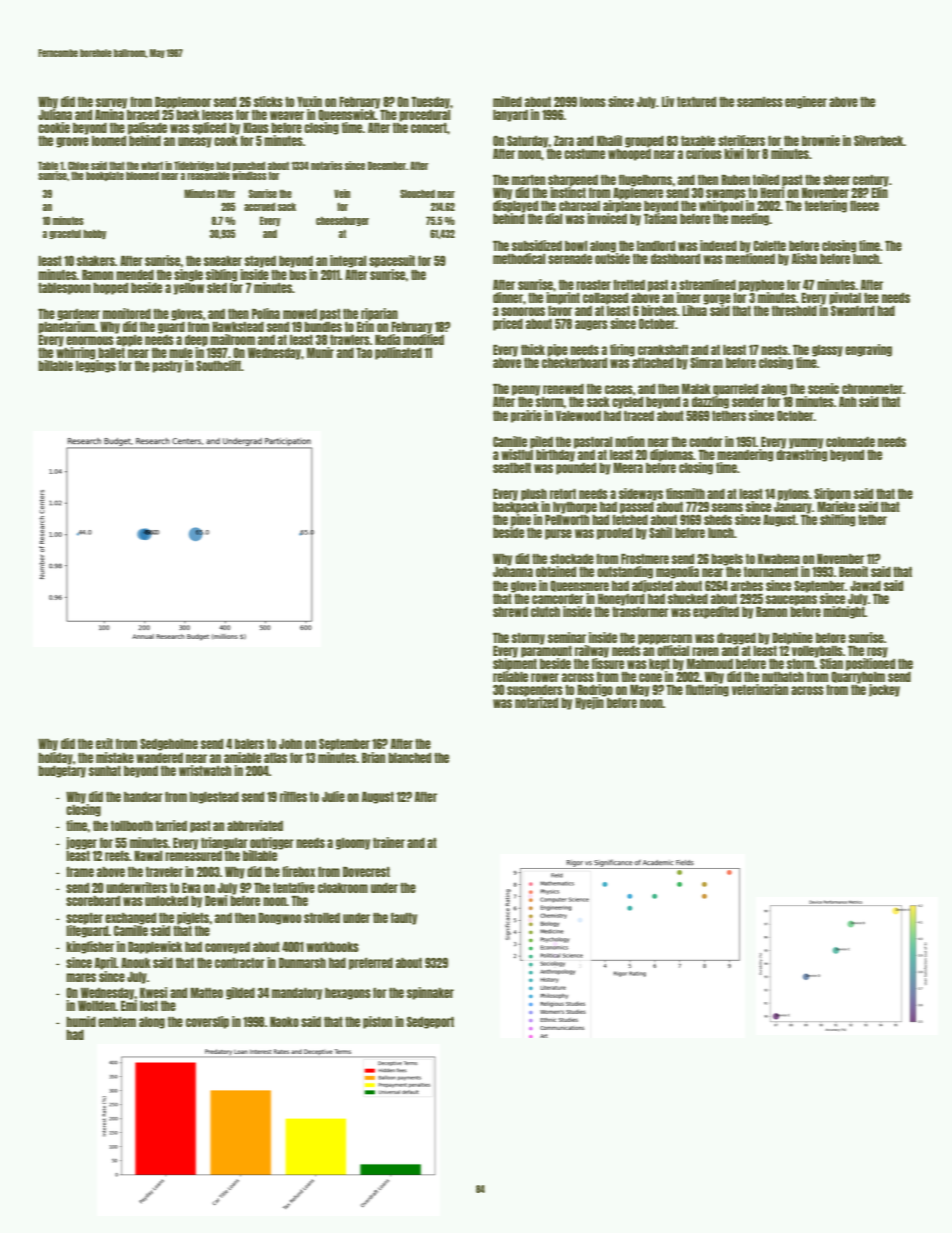 This image has height=1233, width=952. I want to click on Elin, so click(879, 192).
